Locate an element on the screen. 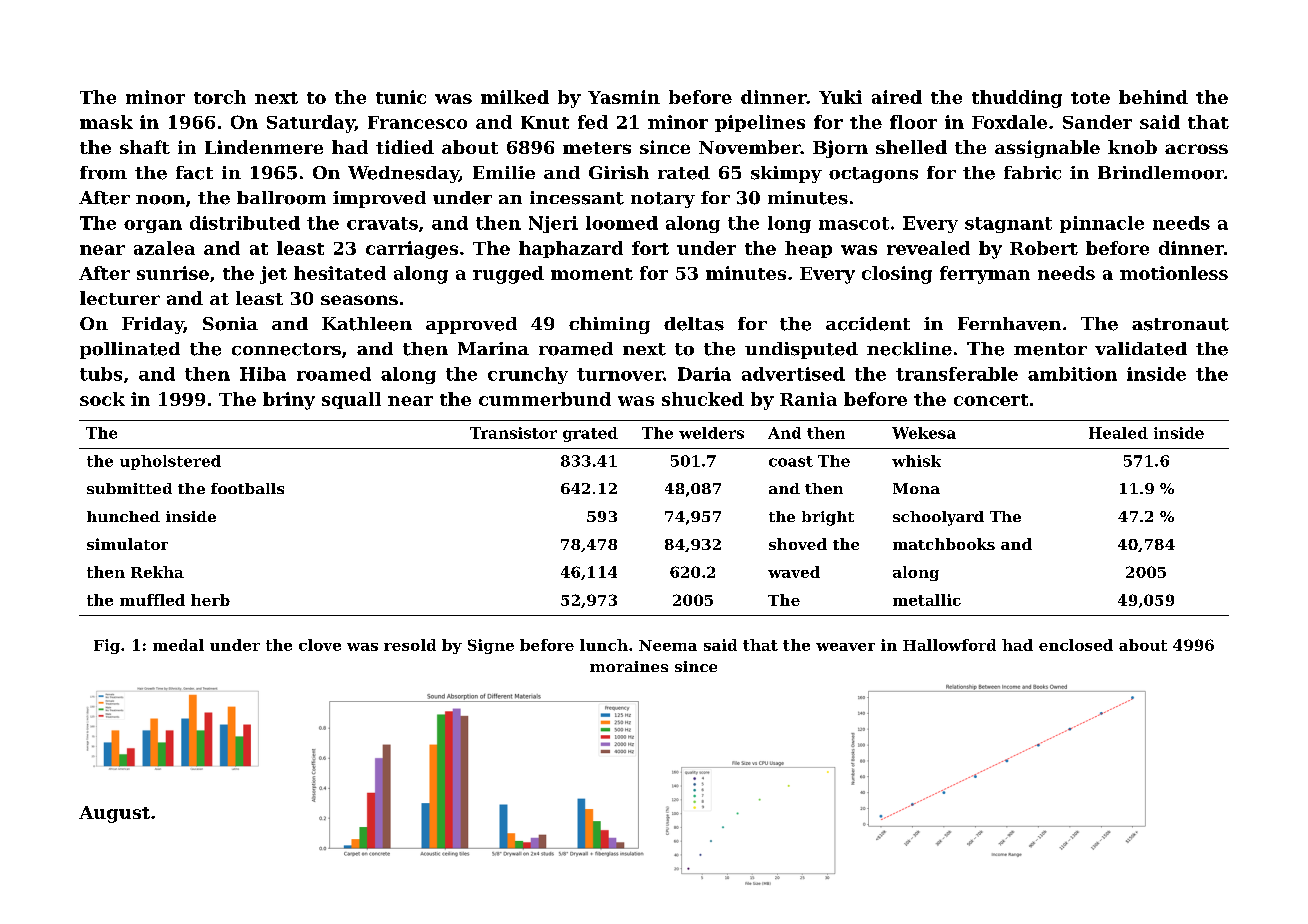 This screenshot has height=924, width=1308. mask is located at coordinates (106, 122).
